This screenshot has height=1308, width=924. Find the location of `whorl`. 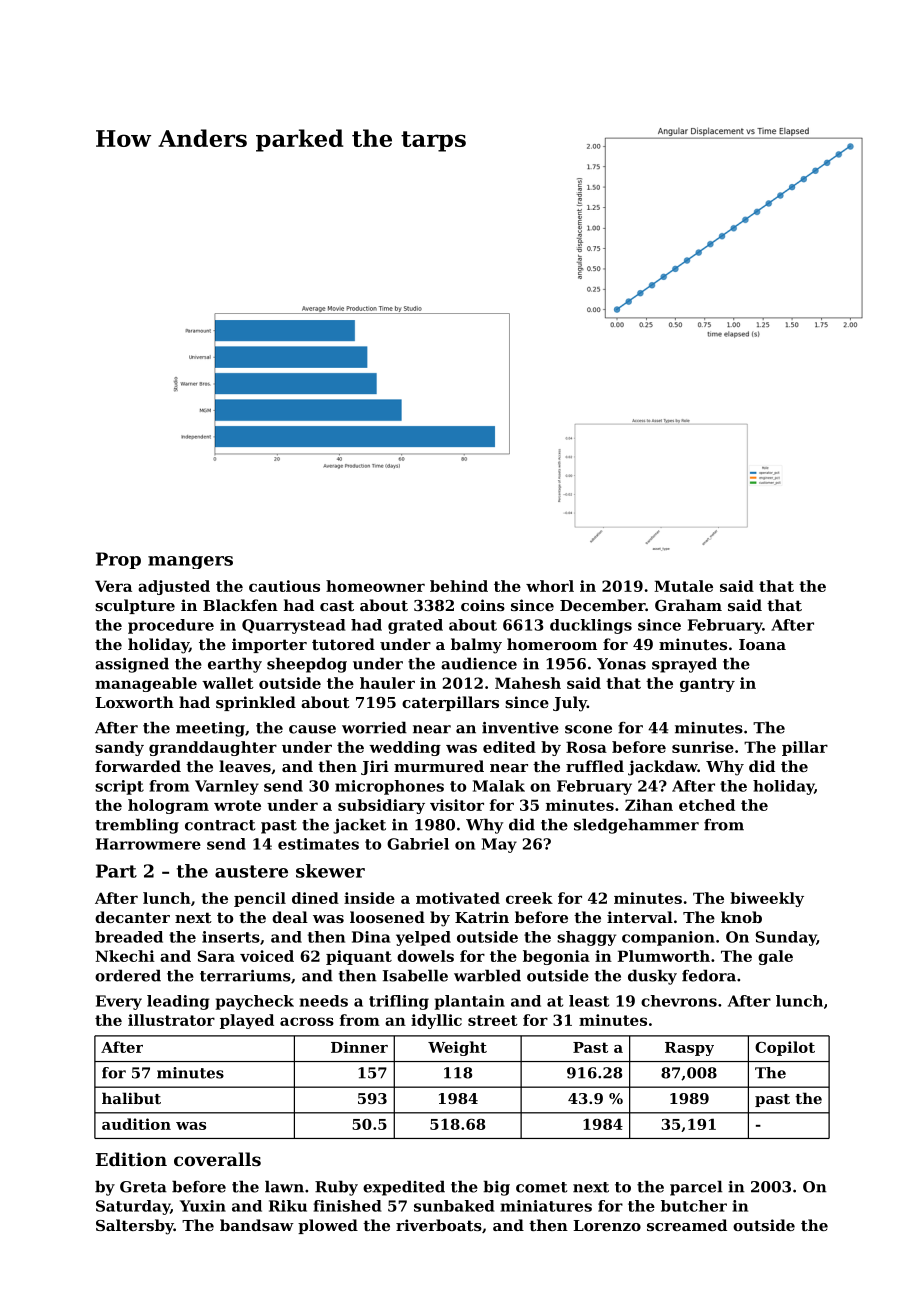

whorl is located at coordinates (550, 586).
